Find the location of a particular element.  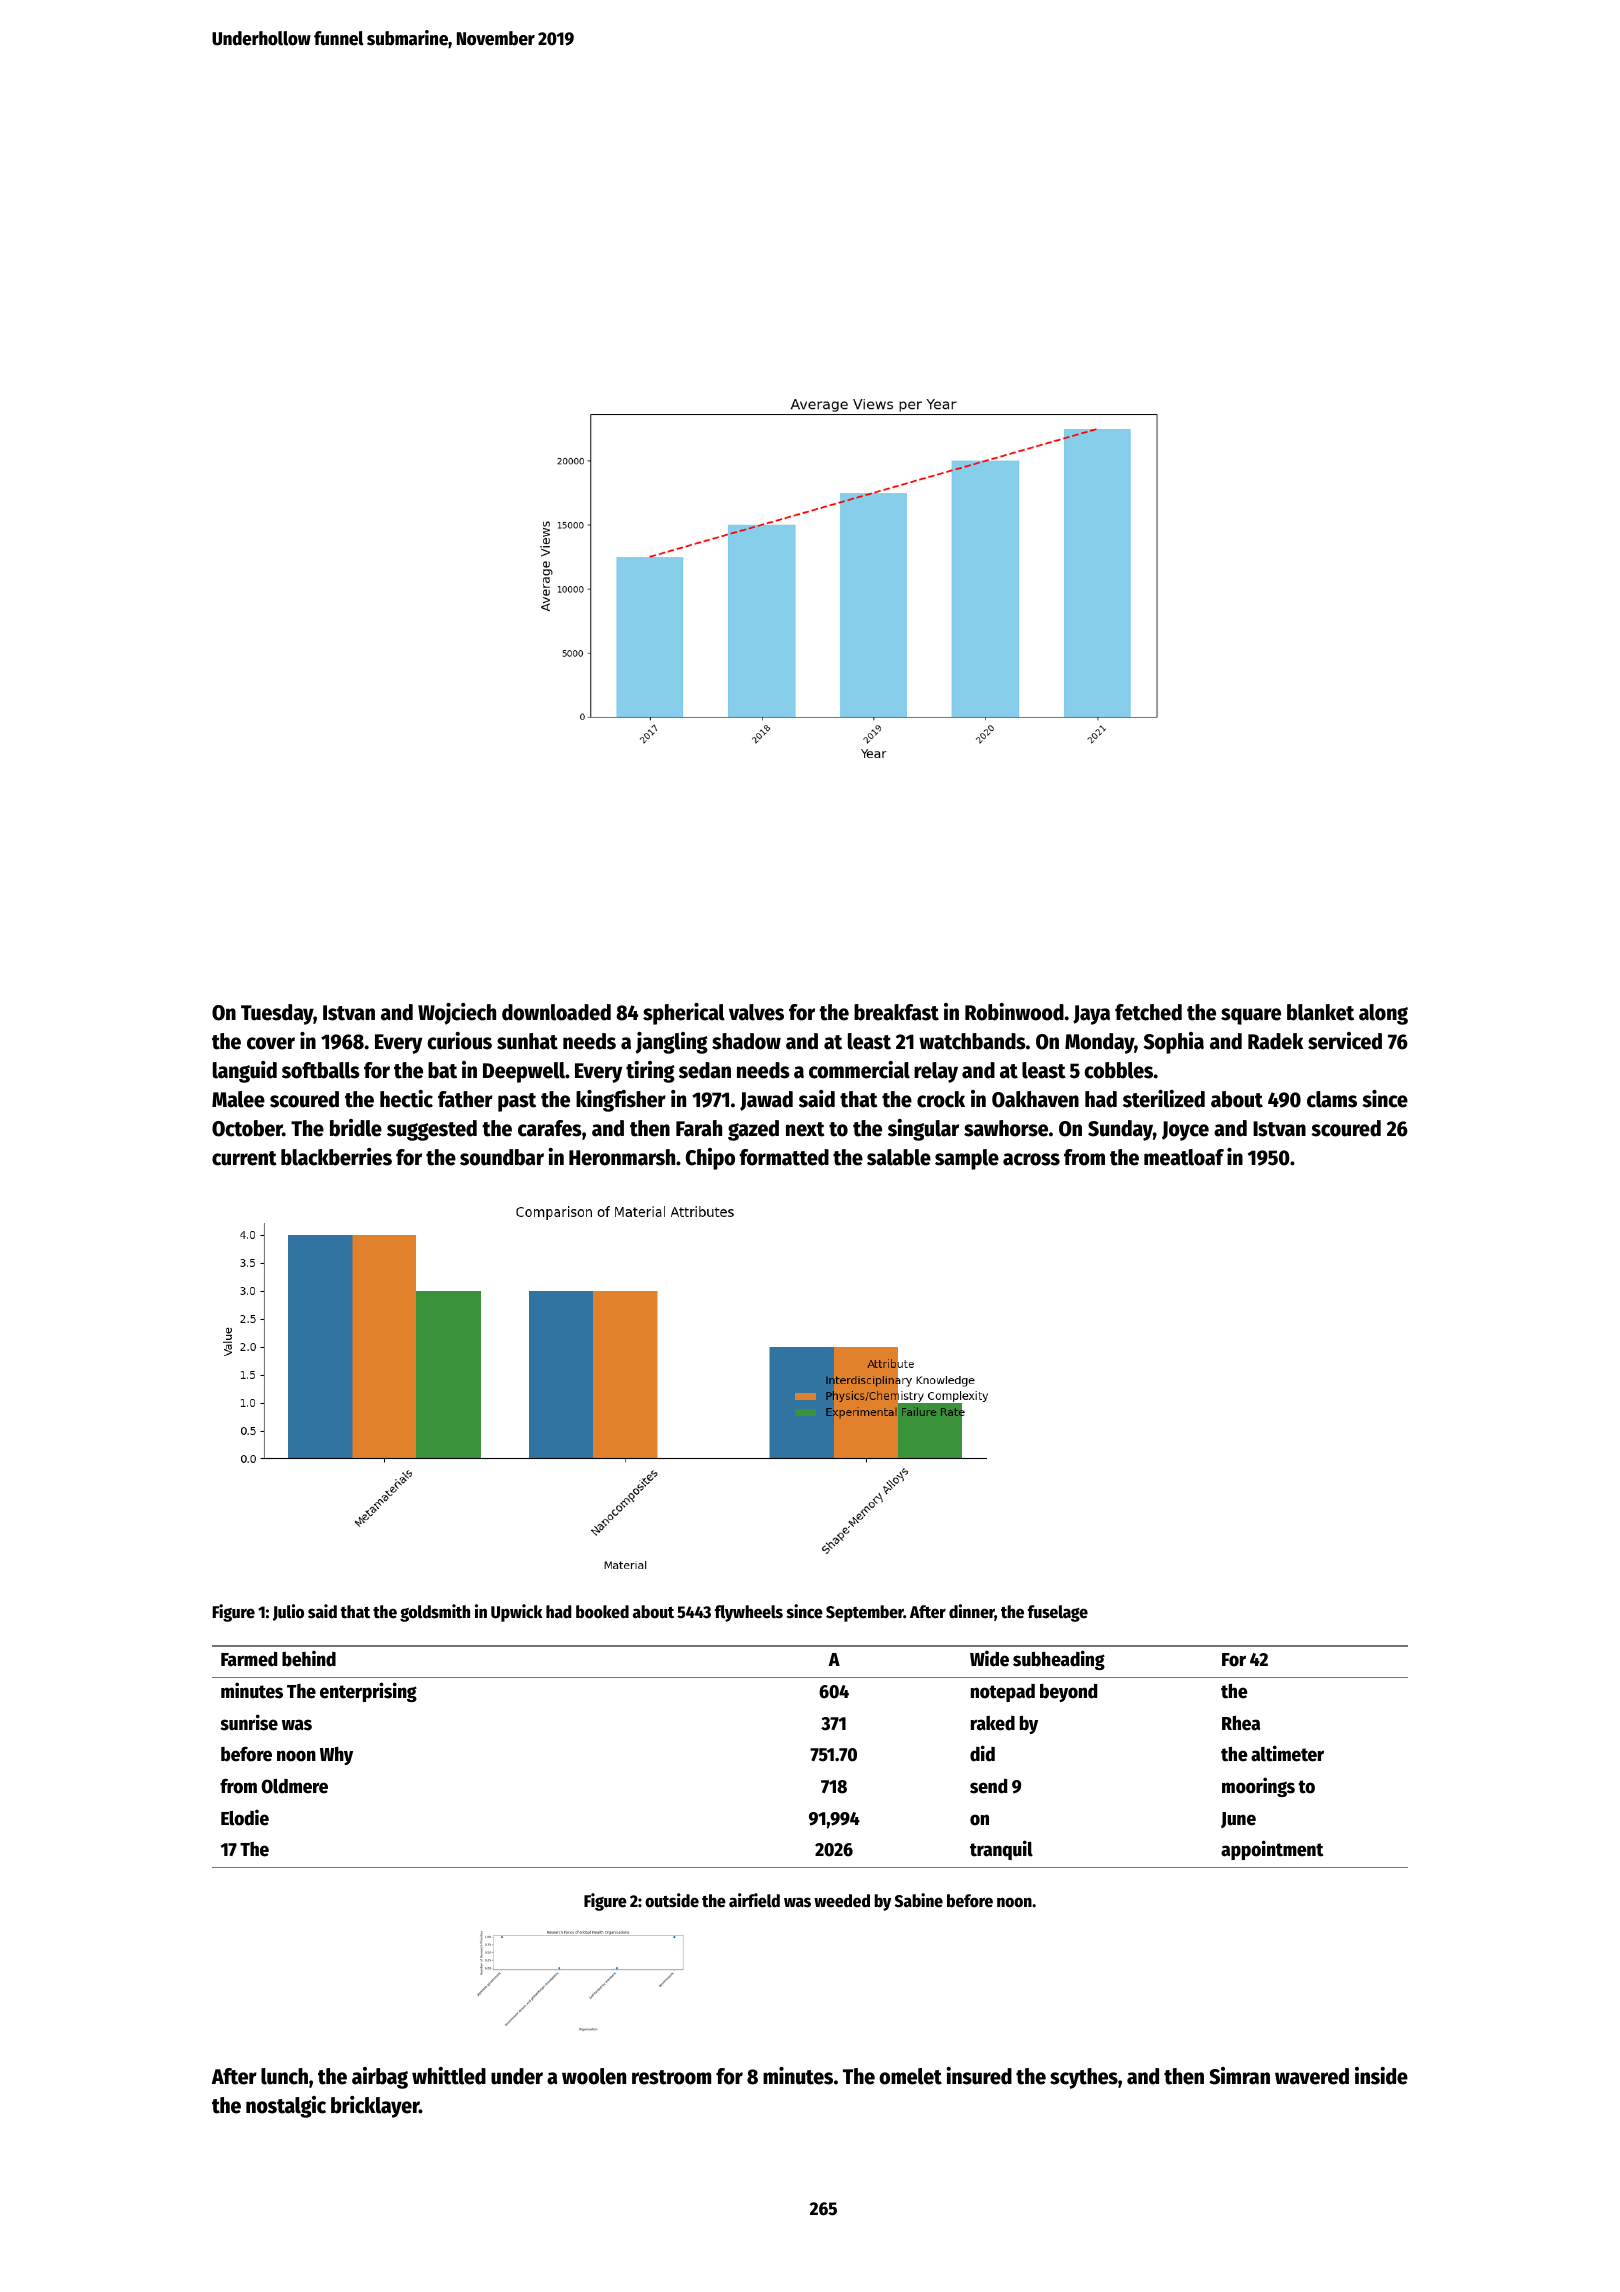

sterilized is located at coordinates (1164, 1099).
